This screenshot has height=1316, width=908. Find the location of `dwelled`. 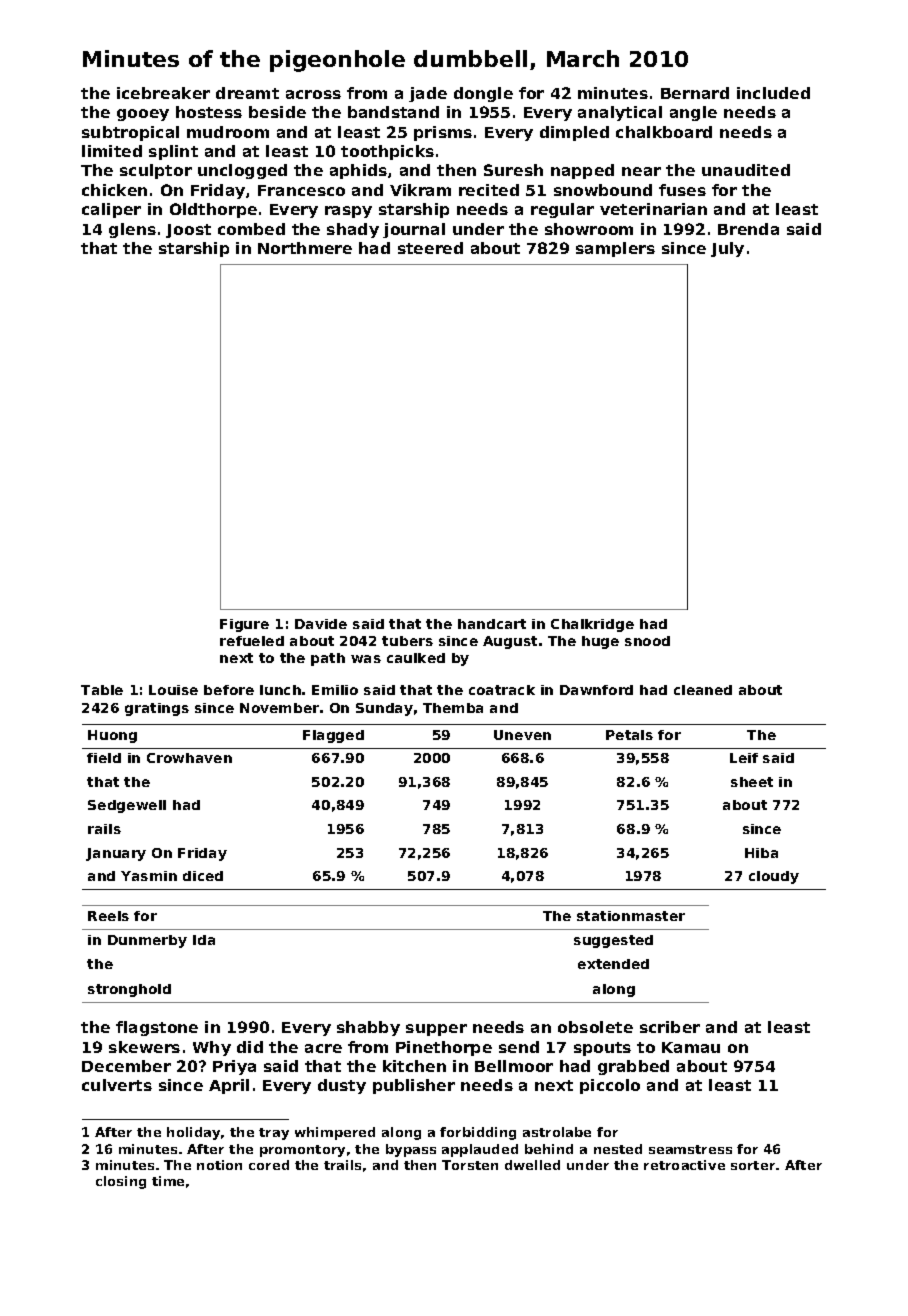

dwelled is located at coordinates (532, 1165).
